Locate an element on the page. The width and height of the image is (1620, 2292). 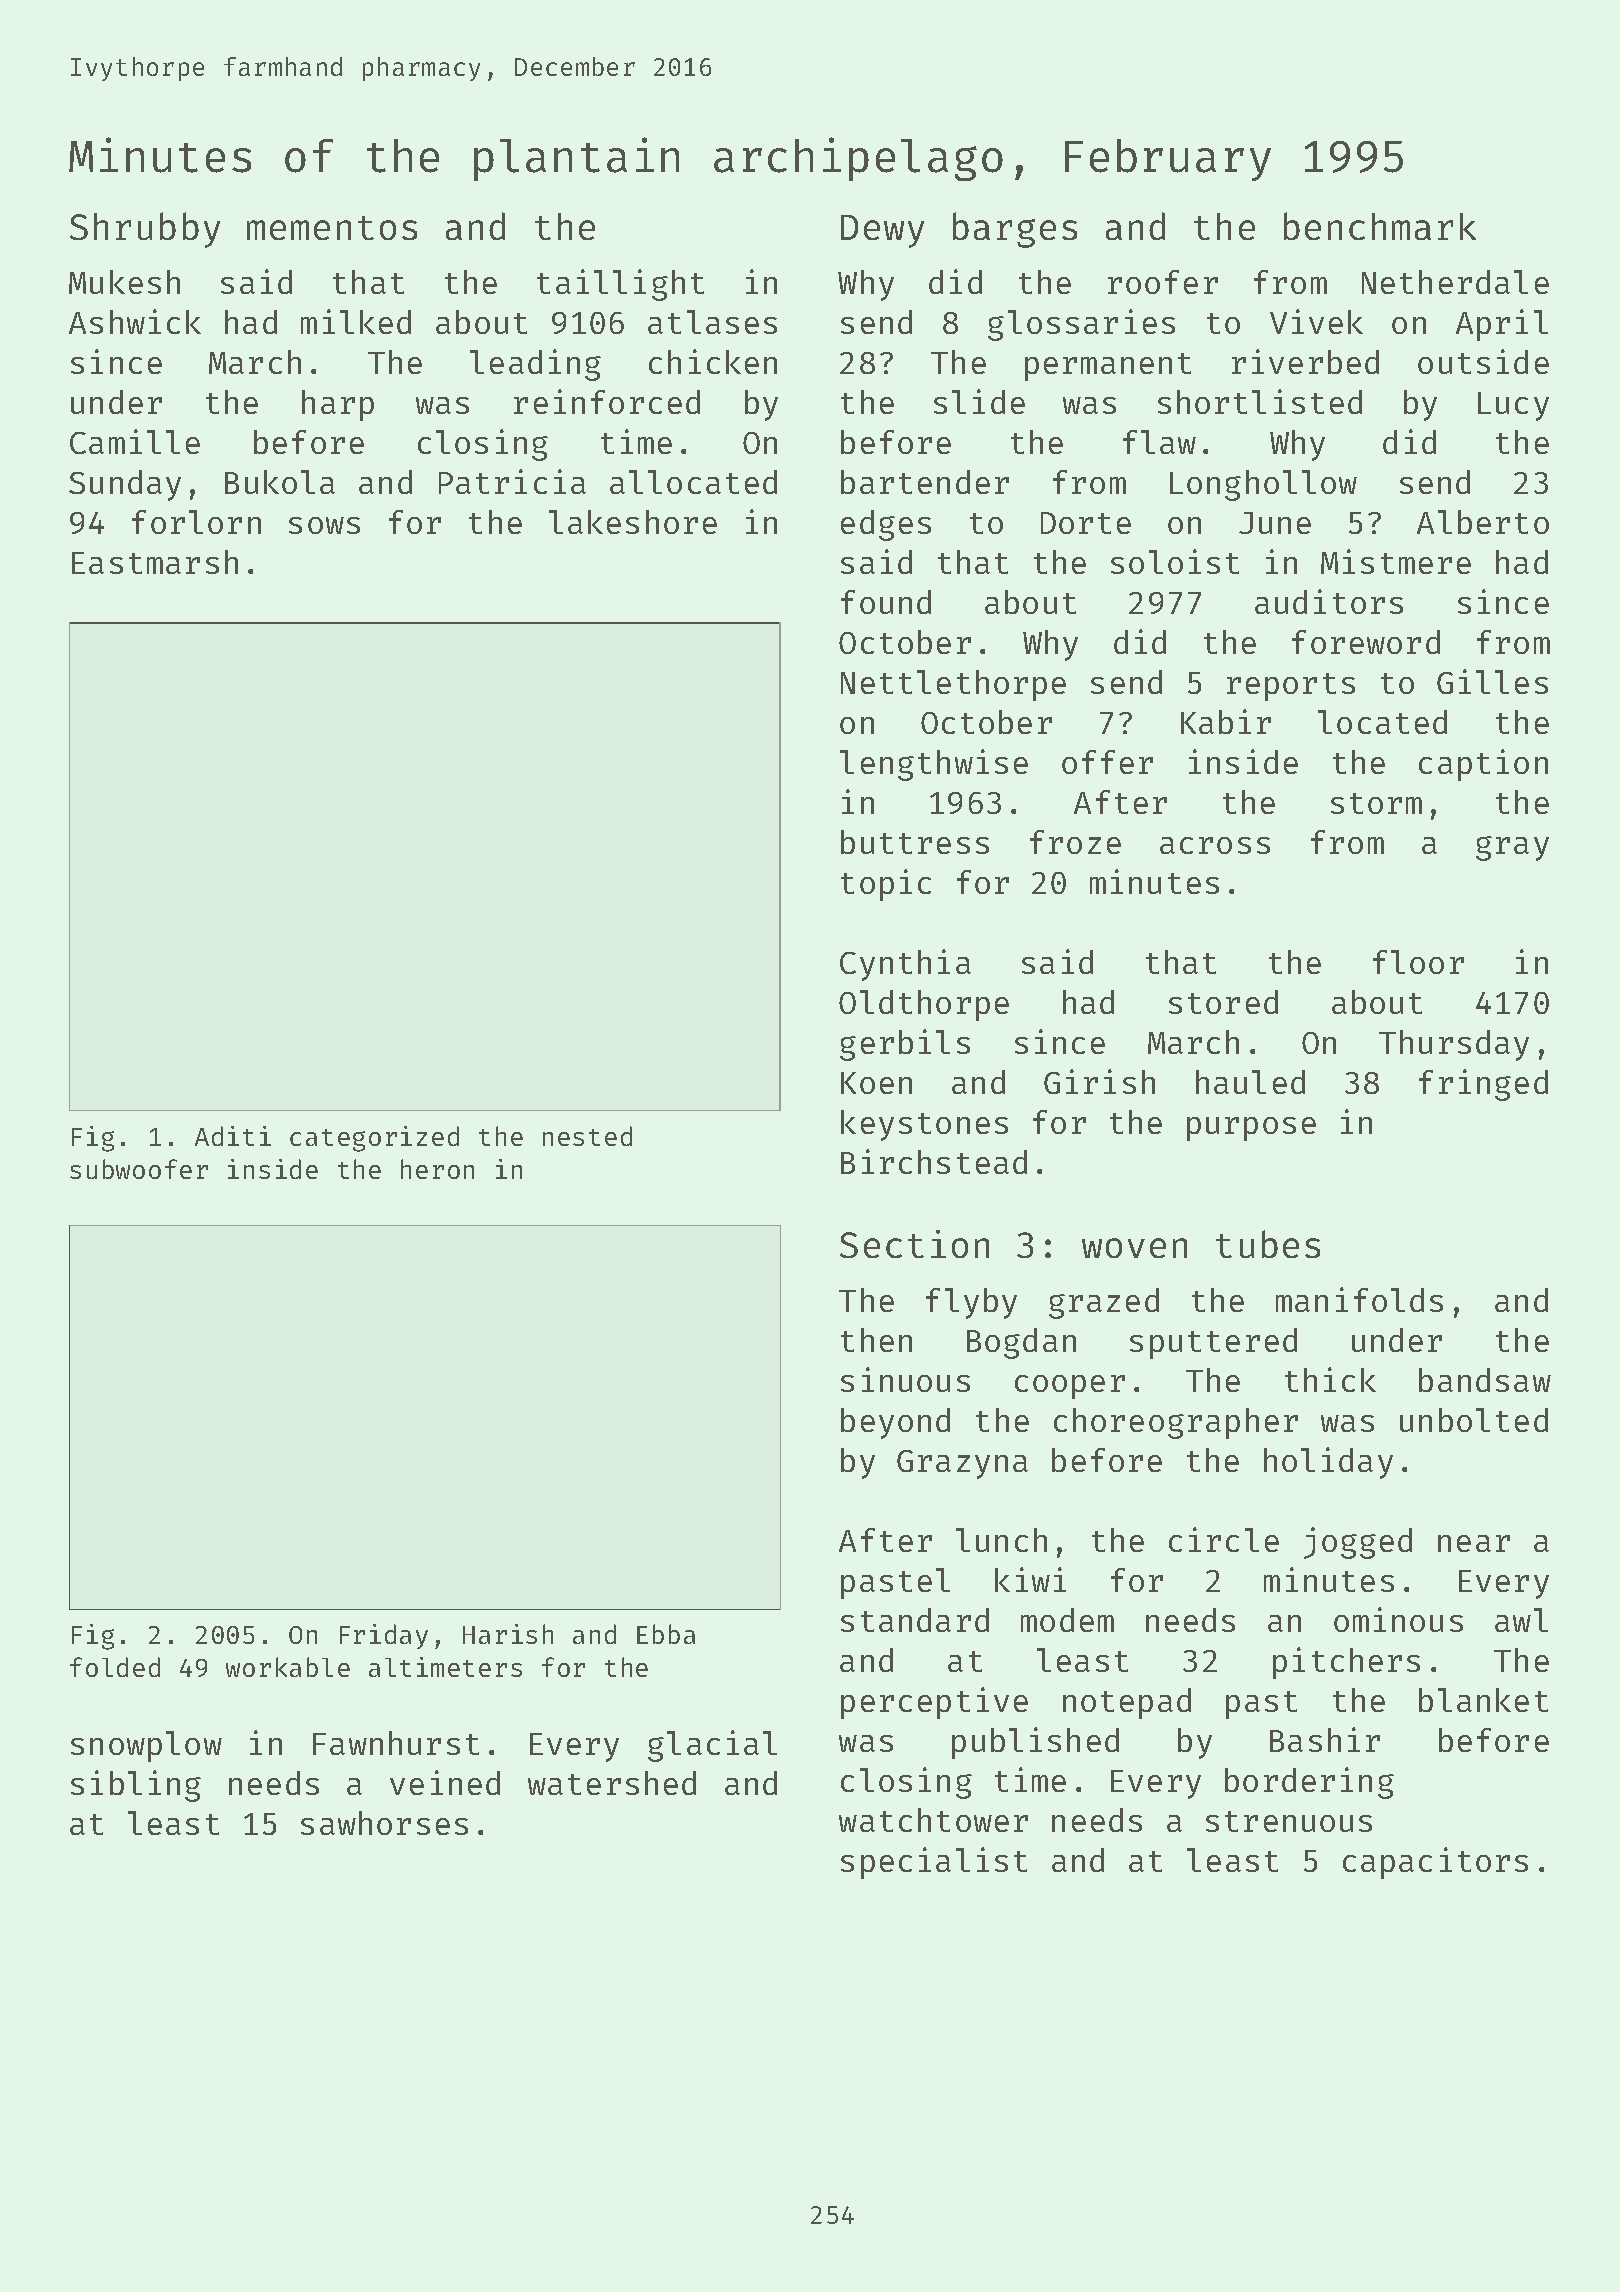
sows is located at coordinates (324, 525).
